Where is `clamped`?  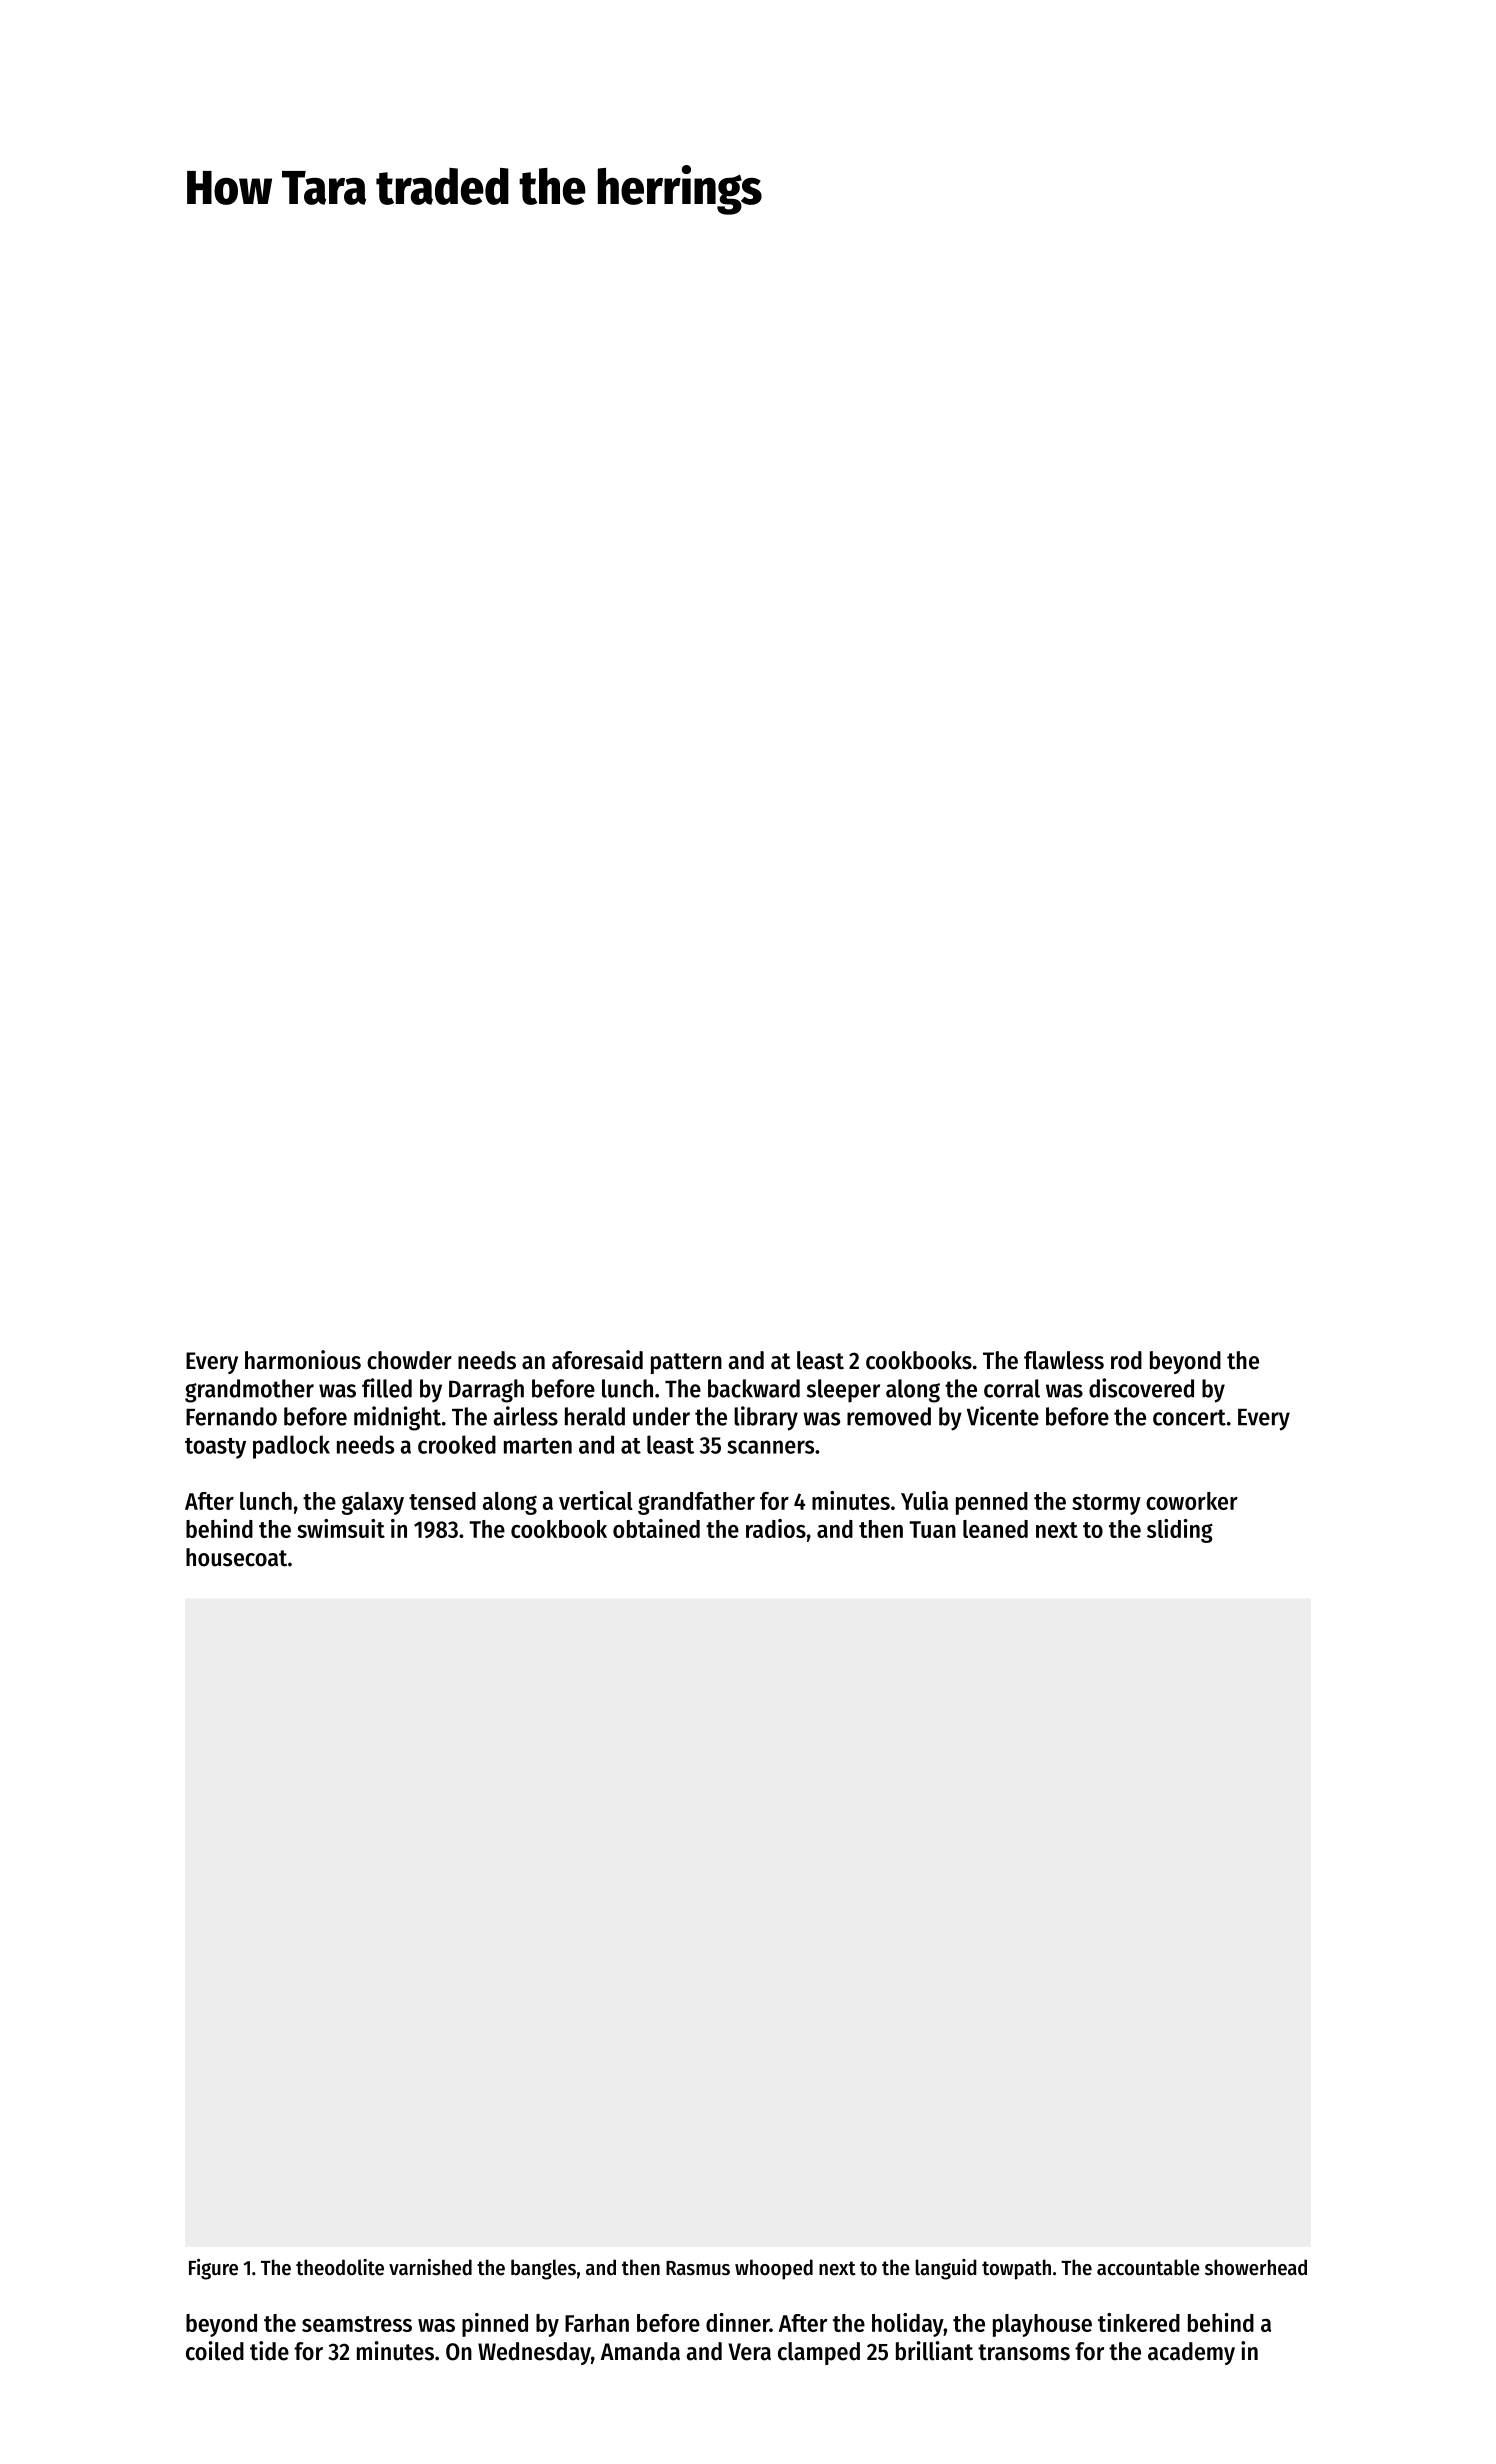
clamped is located at coordinates (819, 2353).
